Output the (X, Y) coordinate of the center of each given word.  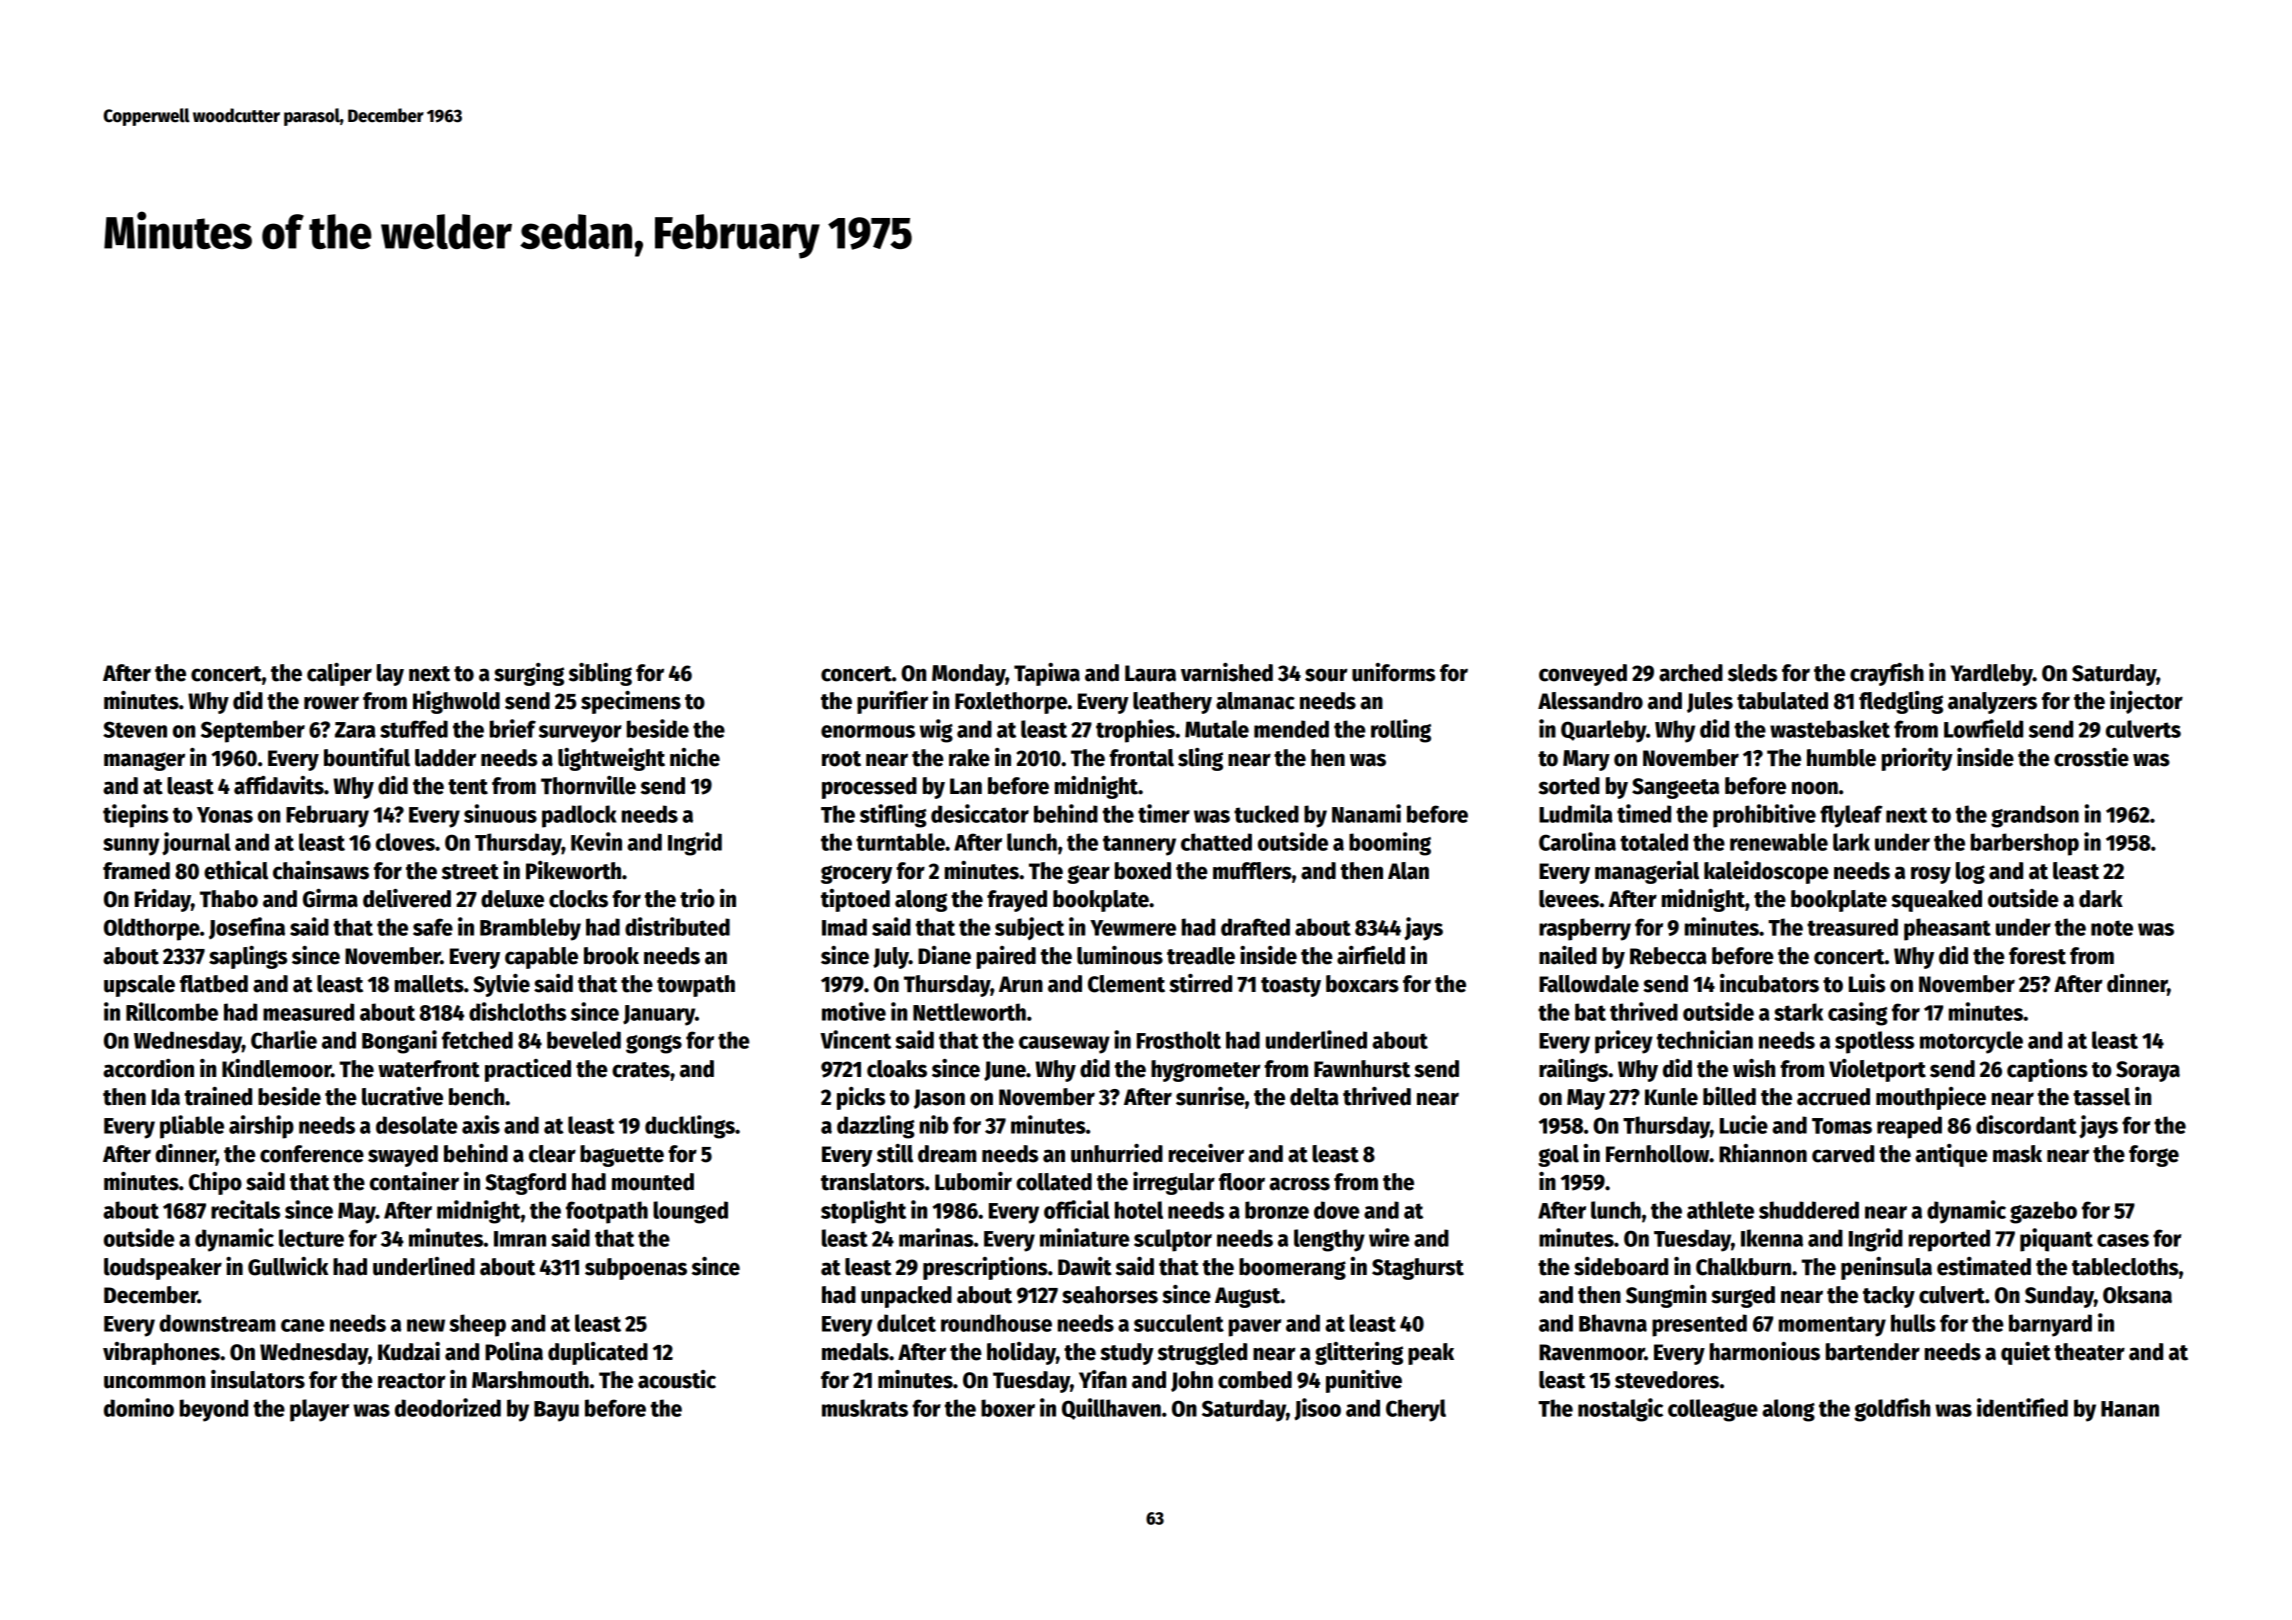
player (319, 1410)
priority (1917, 759)
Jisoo (1317, 1409)
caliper (339, 674)
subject (1029, 928)
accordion (148, 1068)
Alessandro (1590, 701)
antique (1951, 1155)
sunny (131, 847)
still (895, 1153)
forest (2037, 956)
